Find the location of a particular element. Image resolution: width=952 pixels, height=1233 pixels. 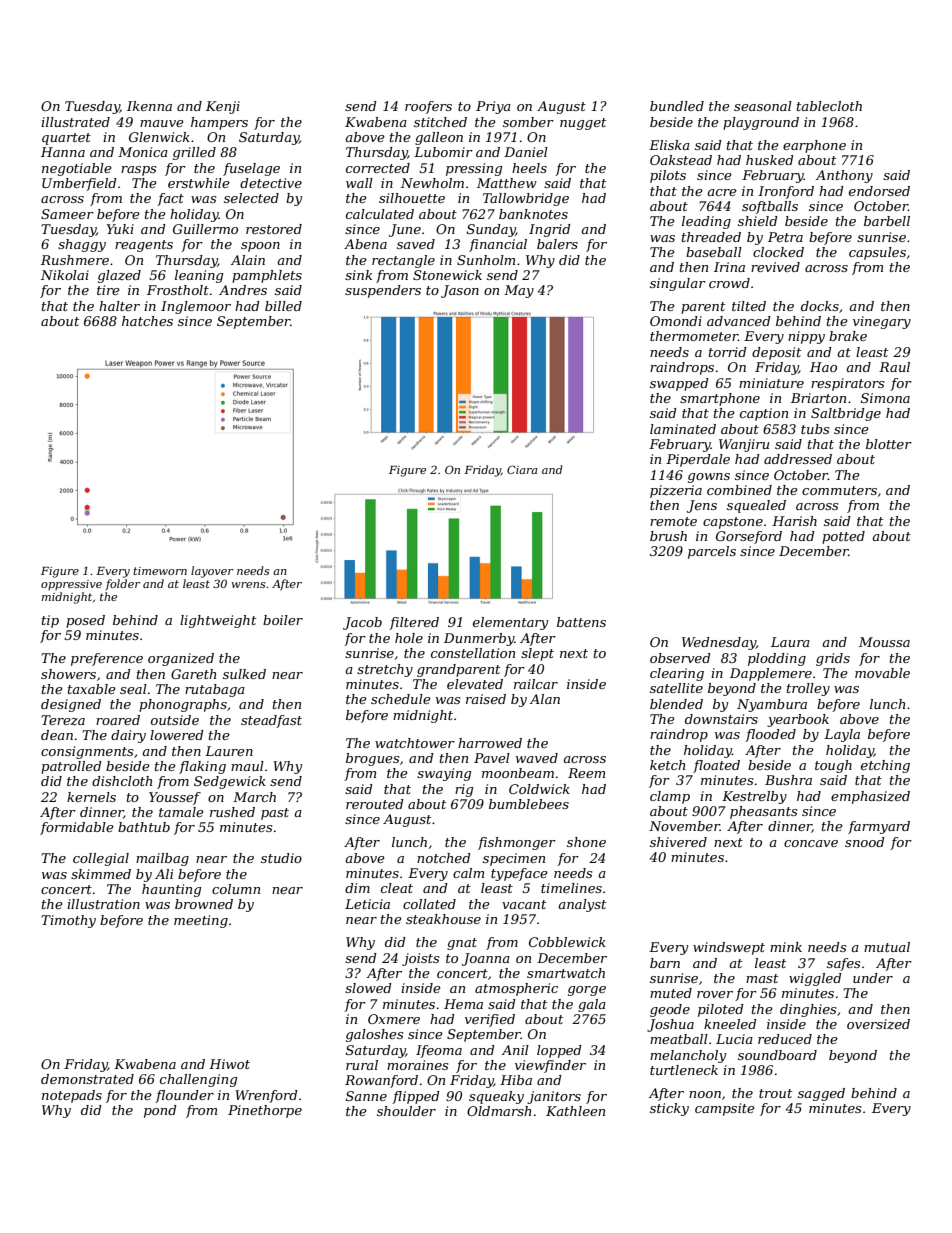

singular is located at coordinates (678, 284).
